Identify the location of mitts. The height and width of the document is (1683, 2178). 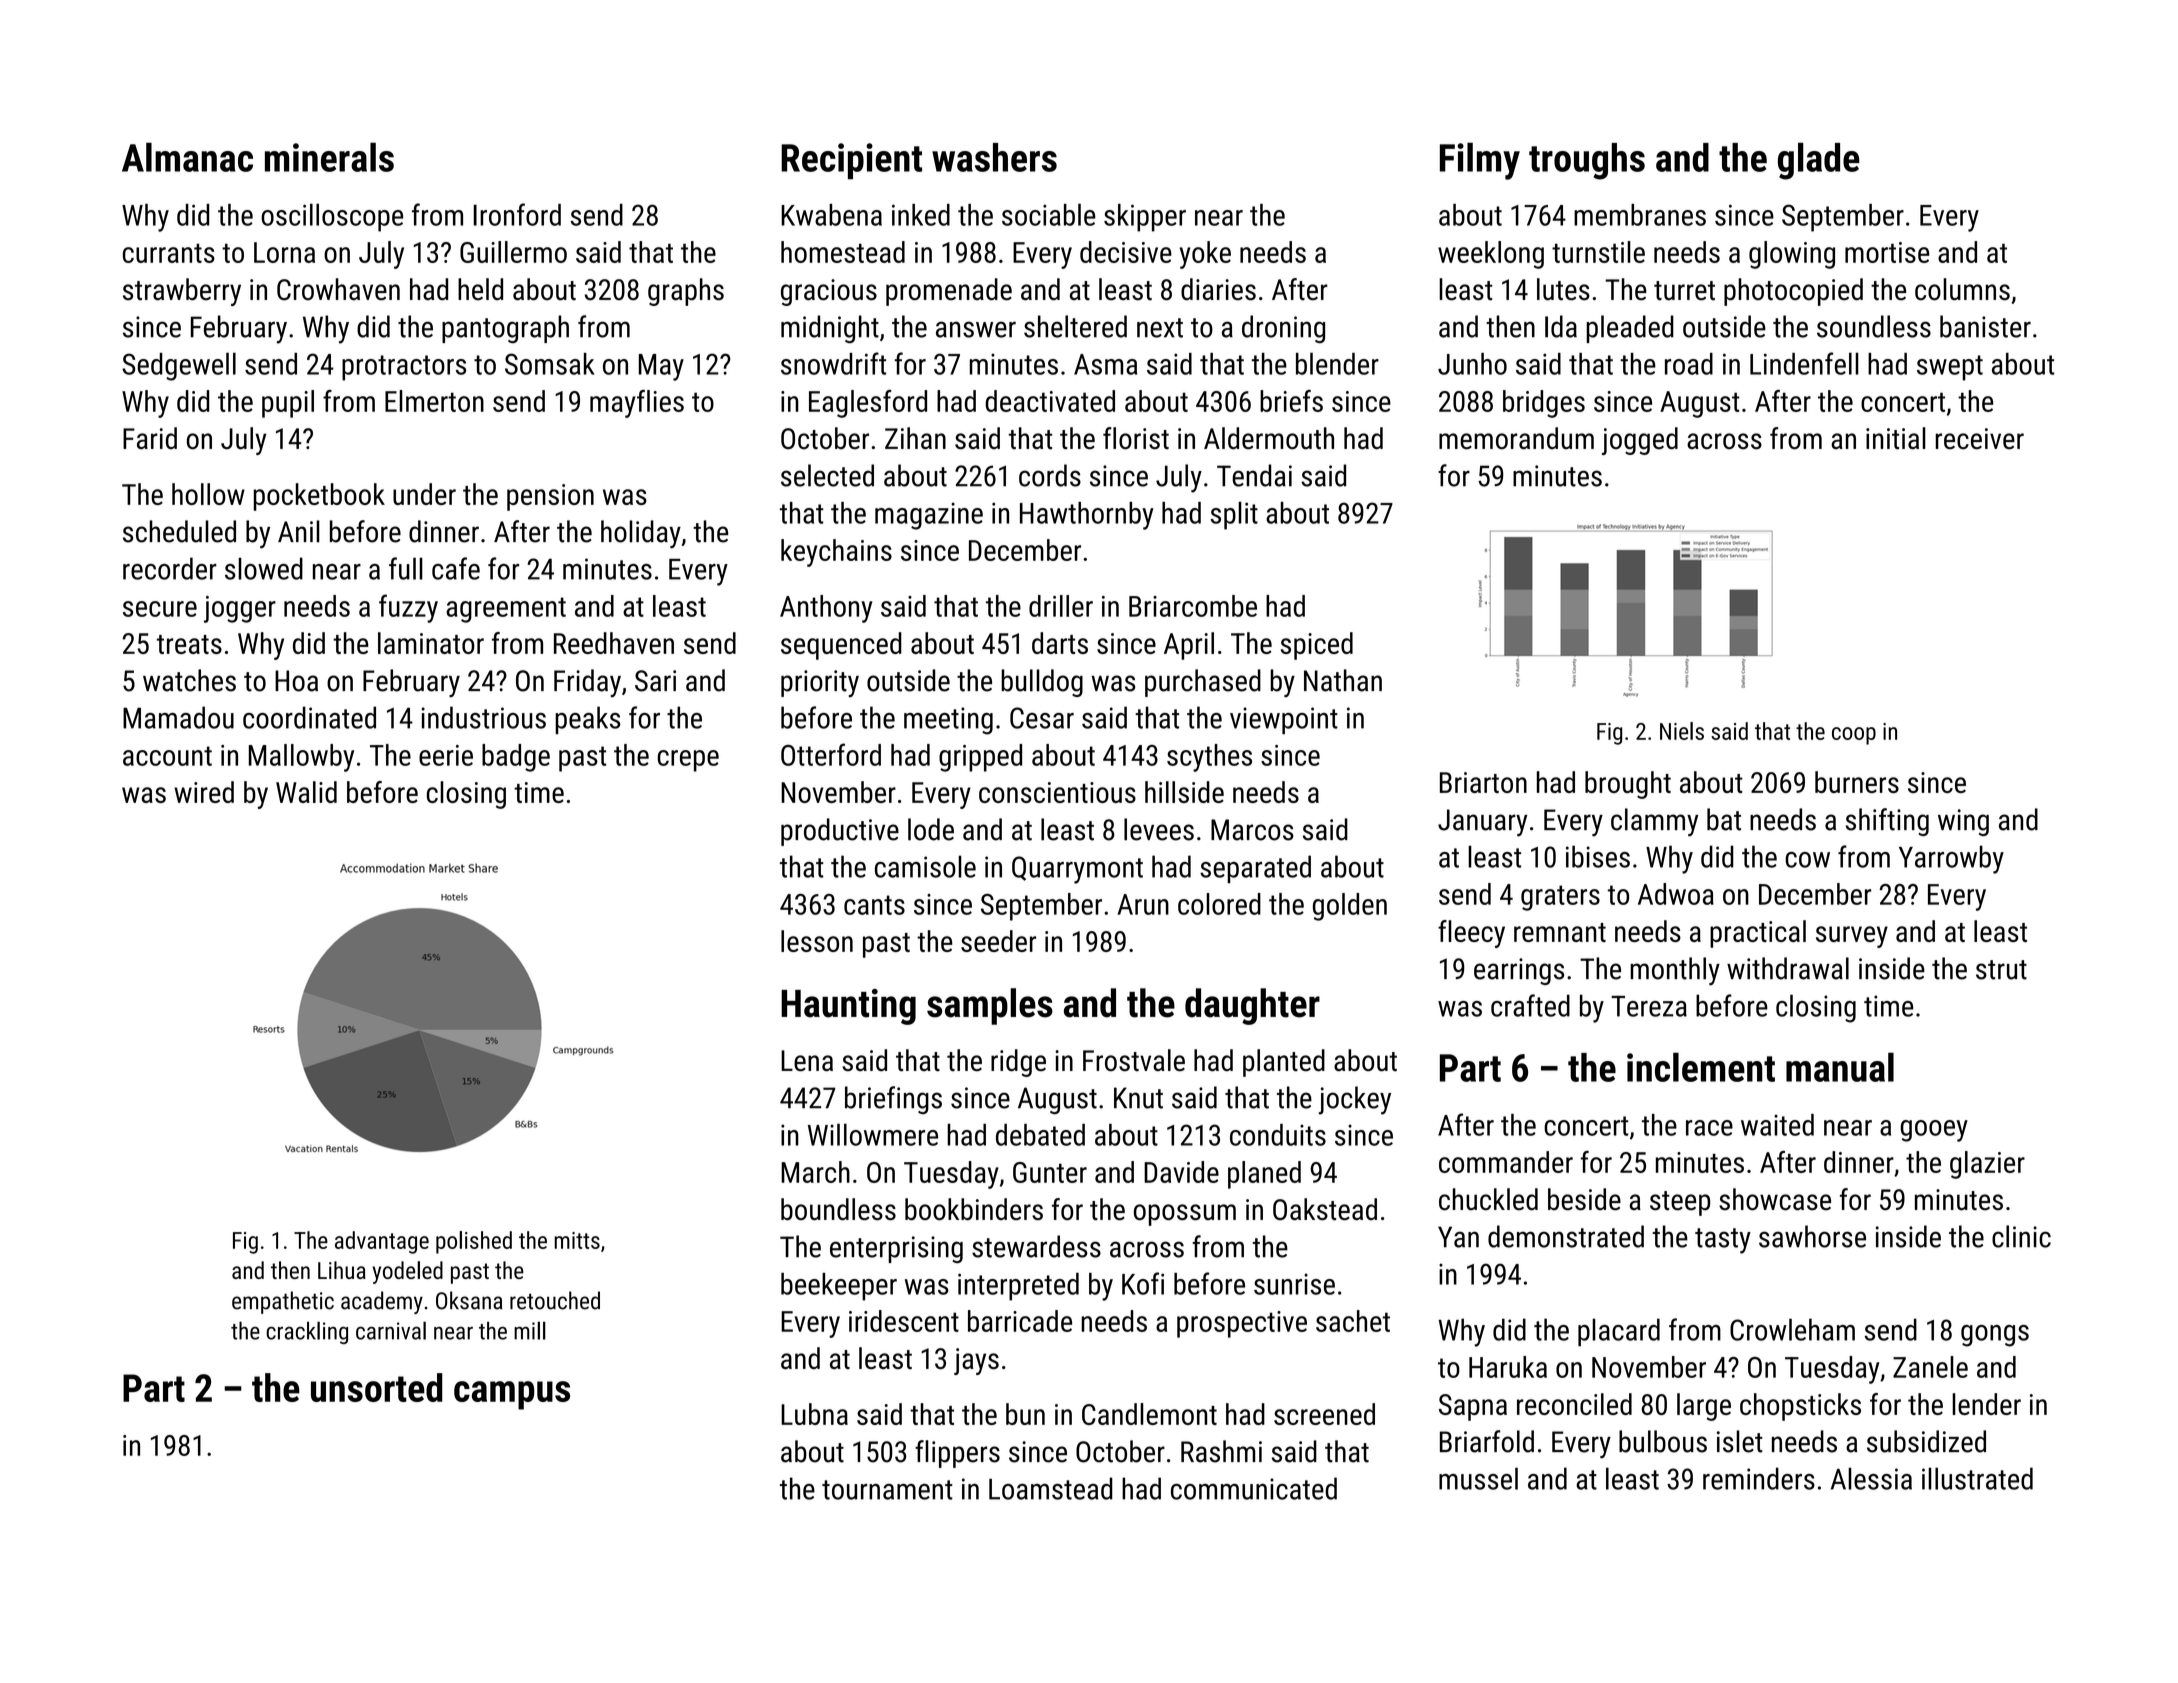
(577, 1240).
